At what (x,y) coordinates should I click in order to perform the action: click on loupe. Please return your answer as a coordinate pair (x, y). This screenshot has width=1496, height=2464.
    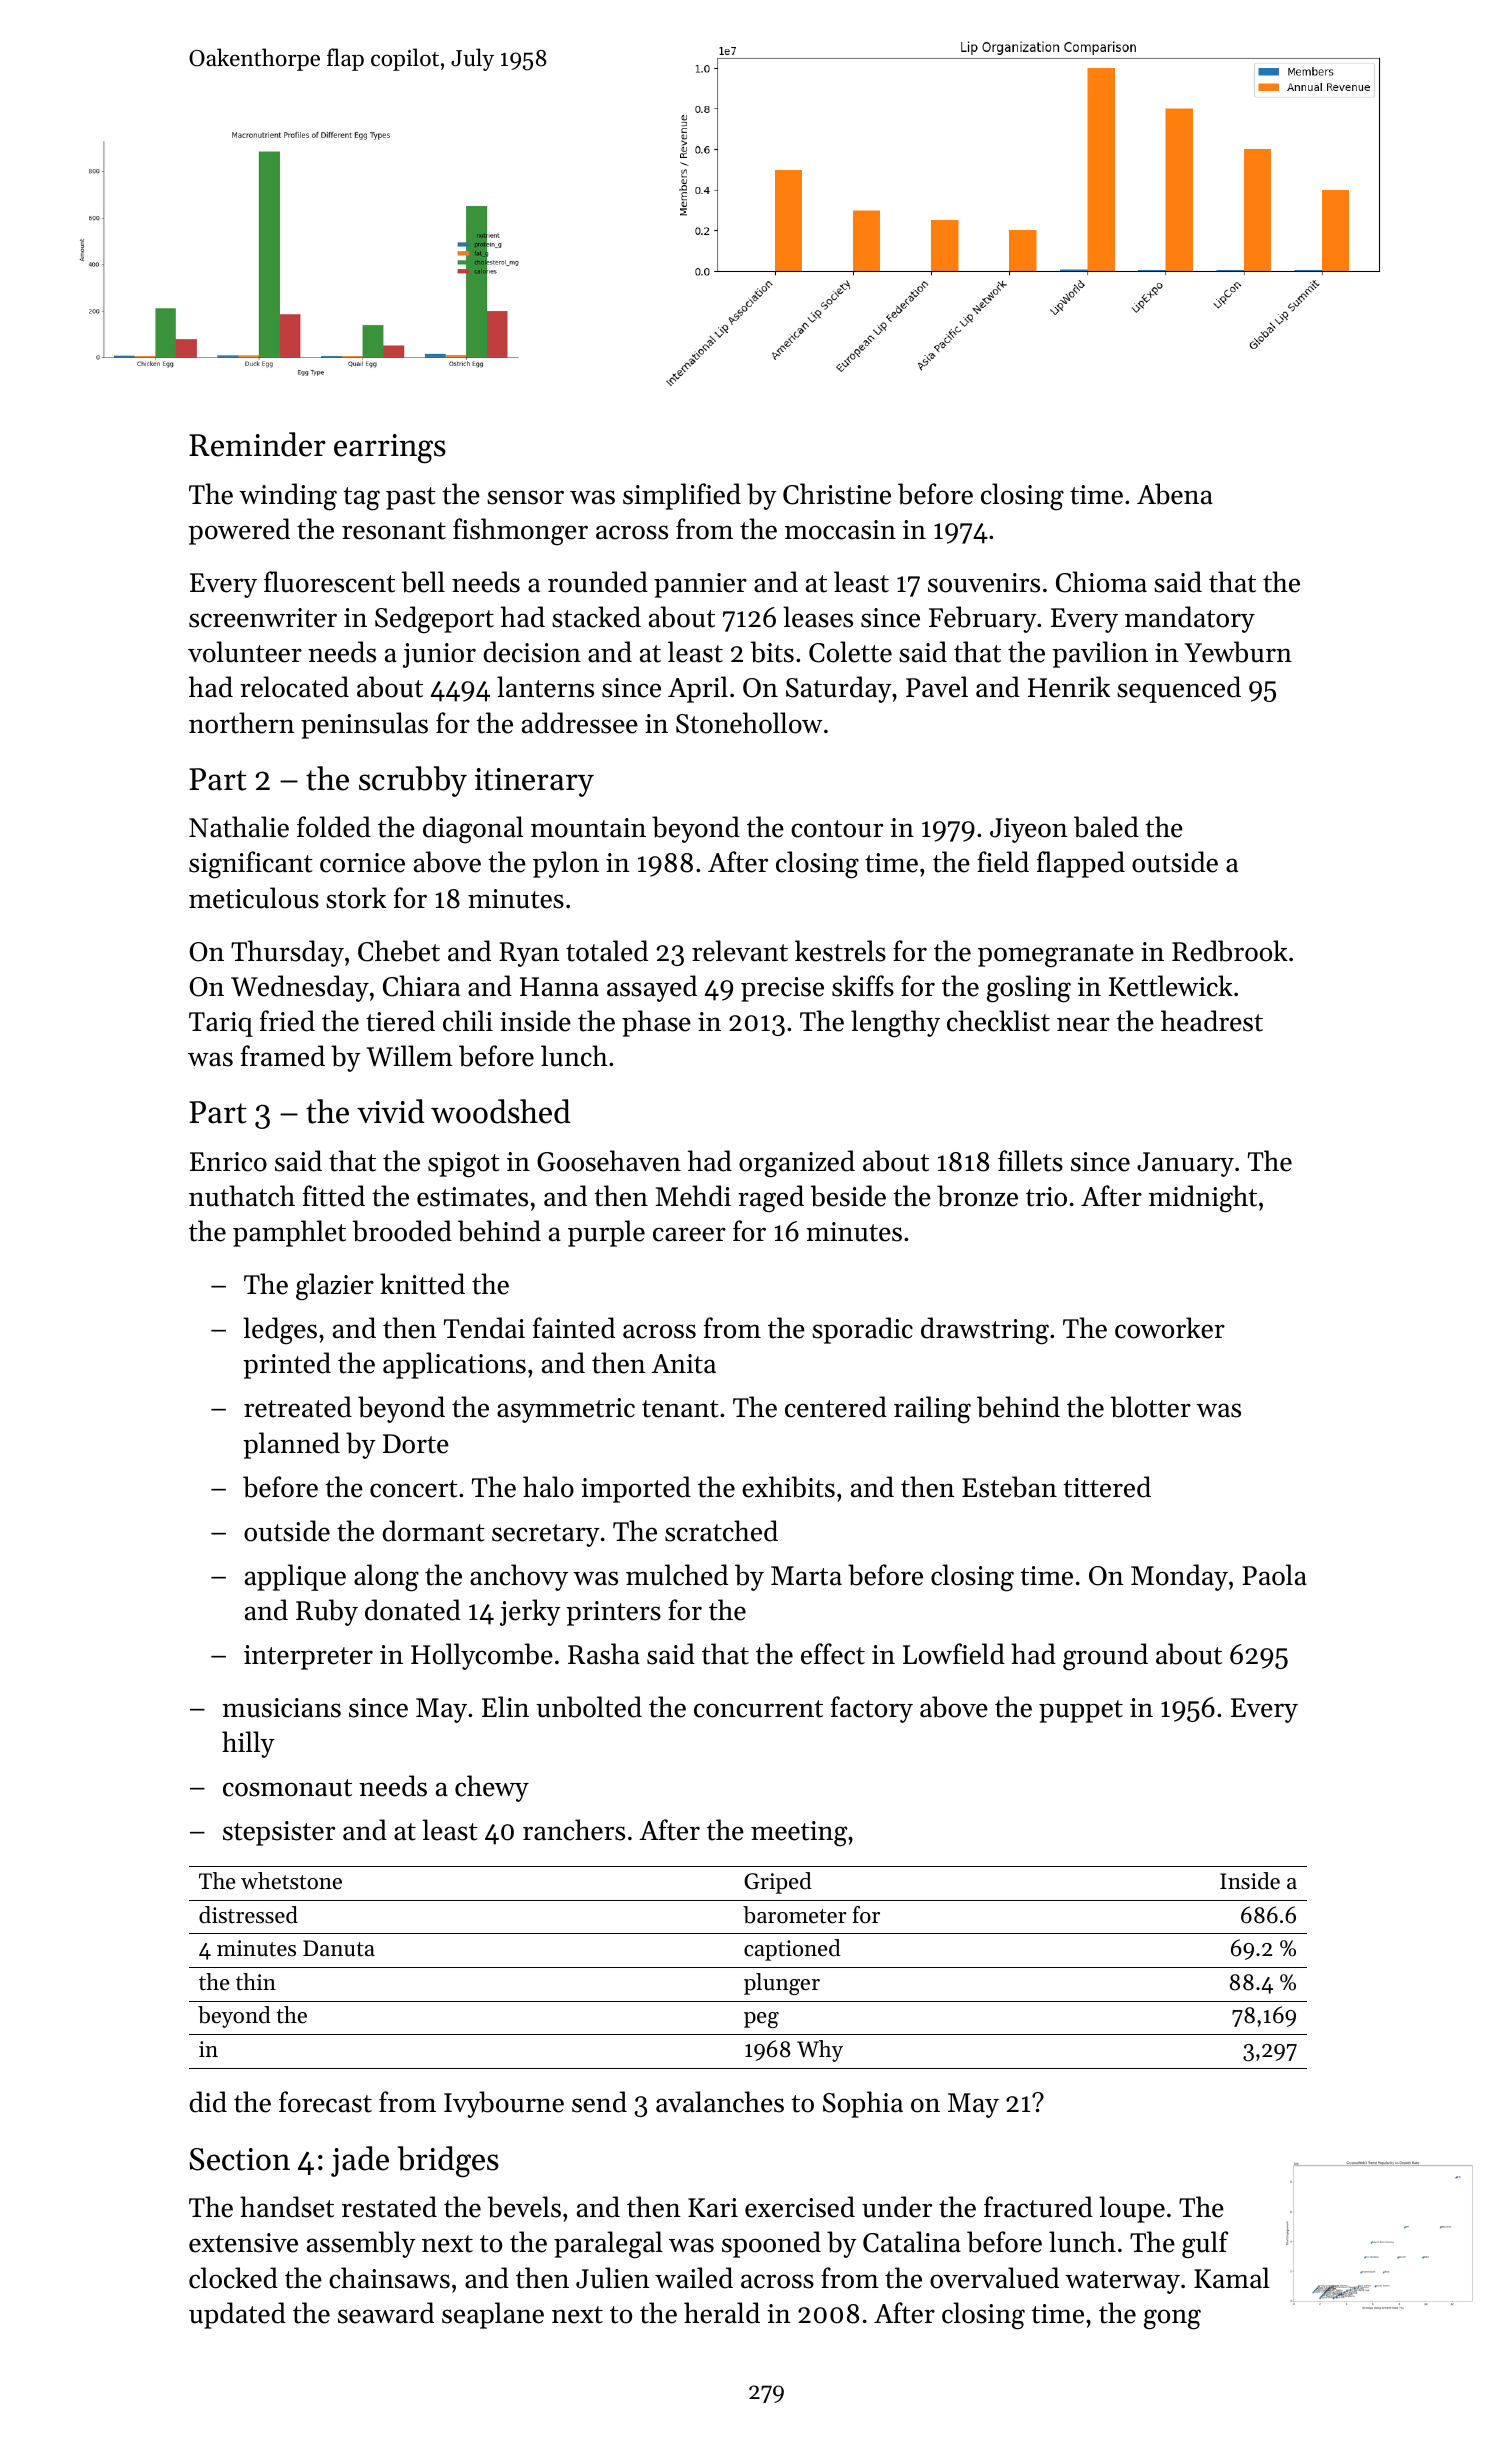
    Looking at the image, I should click on (1132, 2209).
